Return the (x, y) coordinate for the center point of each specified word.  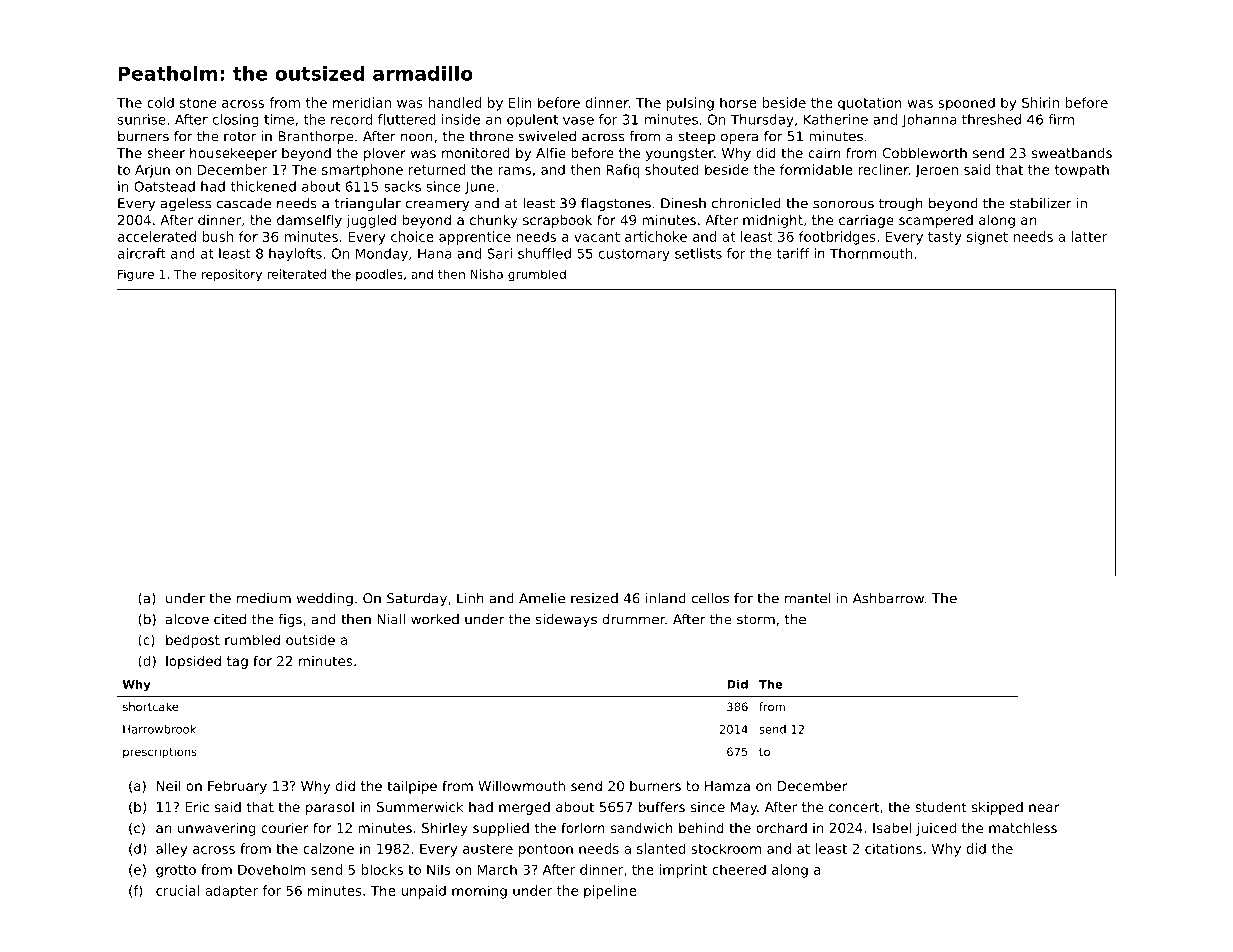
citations (893, 848)
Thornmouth (871, 253)
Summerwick (420, 806)
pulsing (690, 104)
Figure (136, 275)
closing (236, 121)
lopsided (193, 662)
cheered (739, 869)
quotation (870, 104)
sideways (566, 620)
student (941, 806)
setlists (698, 253)
